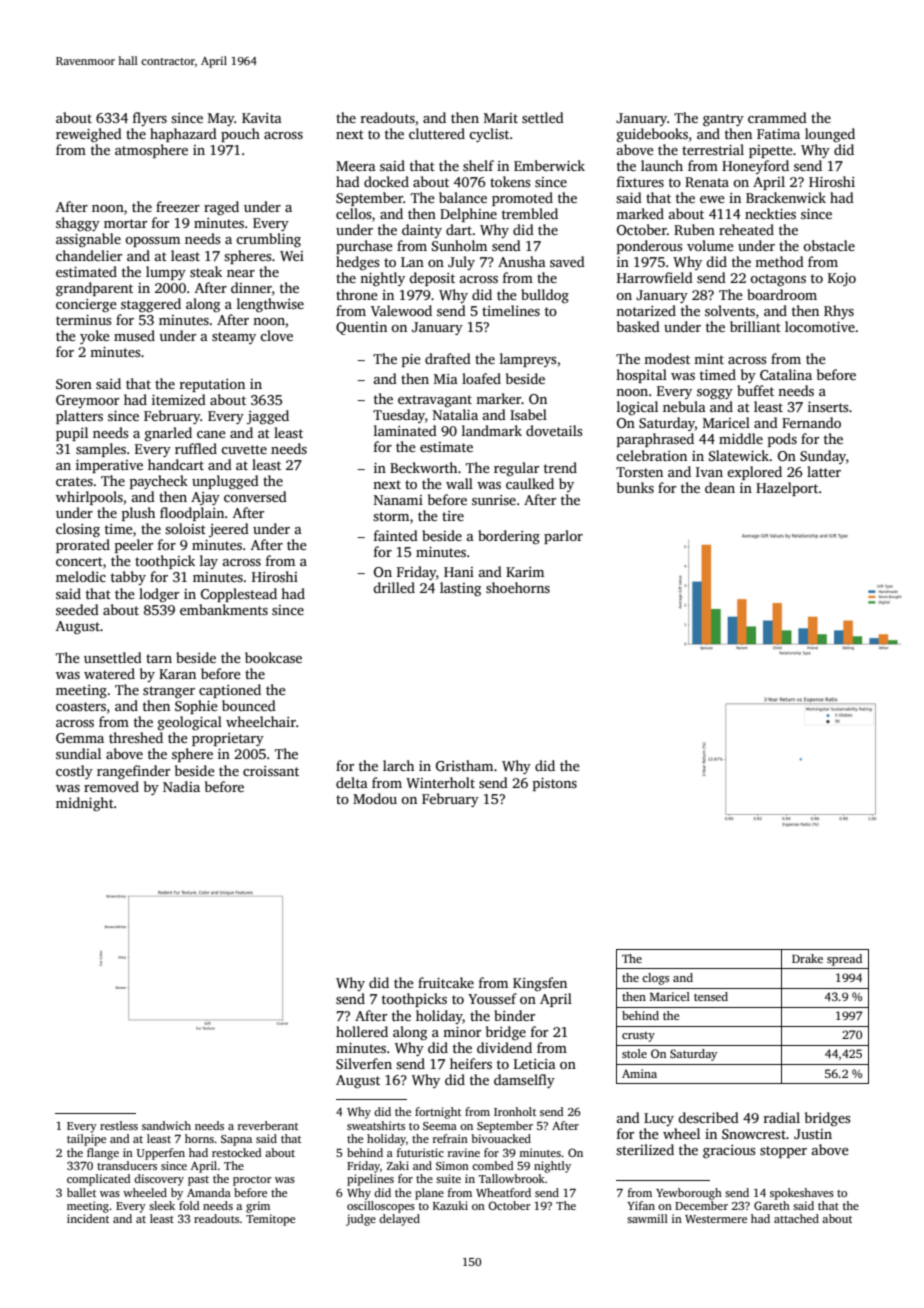 Image resolution: width=924 pixels, height=1308 pixels. I want to click on raged, so click(221, 208).
